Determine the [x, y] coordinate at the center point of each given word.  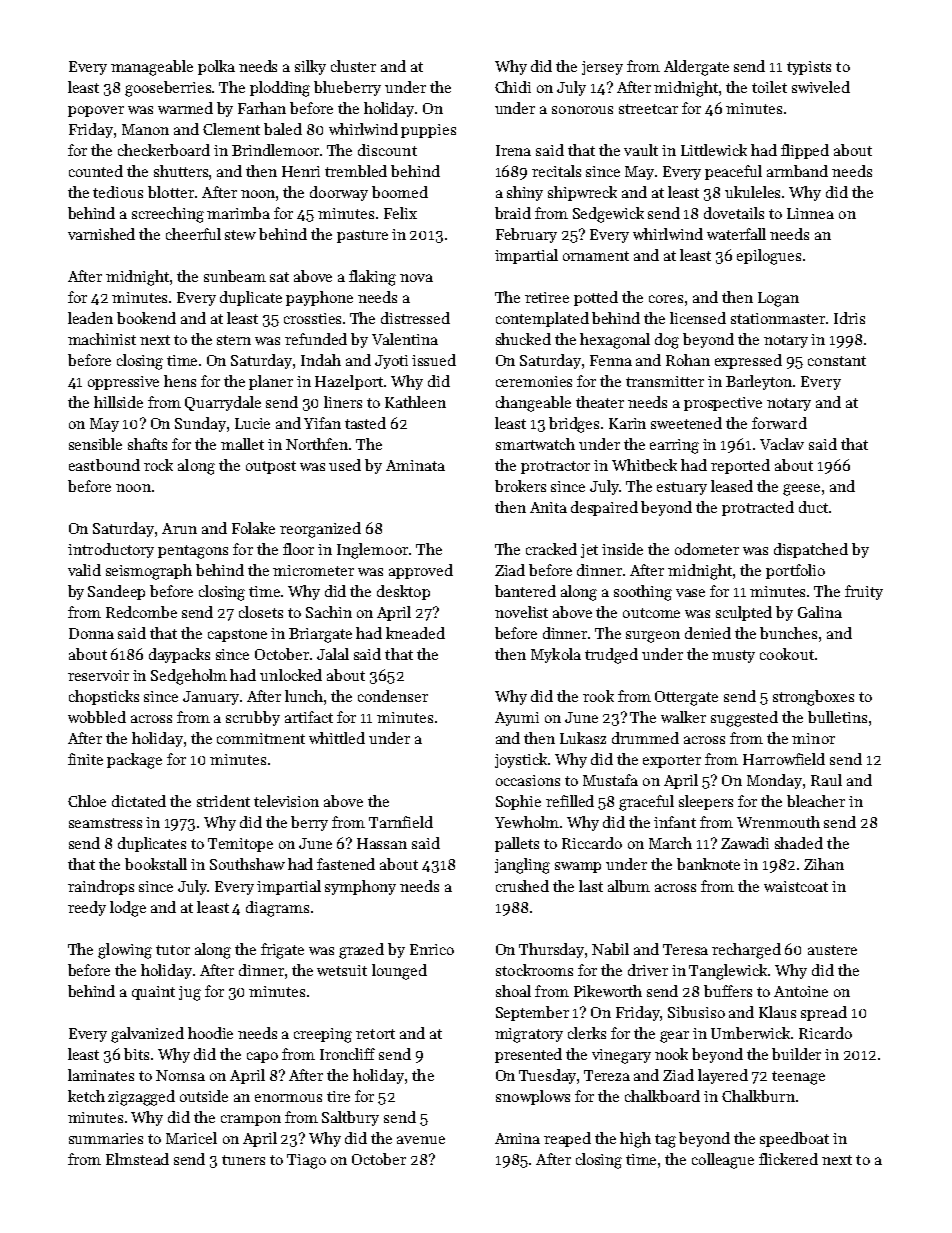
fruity [864, 592]
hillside [118, 402]
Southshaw [247, 864]
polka [216, 67]
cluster [353, 66]
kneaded [415, 633]
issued [434, 360]
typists [809, 68]
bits [136, 1054]
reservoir [98, 675]
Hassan [382, 843]
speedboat [794, 1139]
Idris [849, 318]
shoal [513, 991]
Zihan [824, 864]
